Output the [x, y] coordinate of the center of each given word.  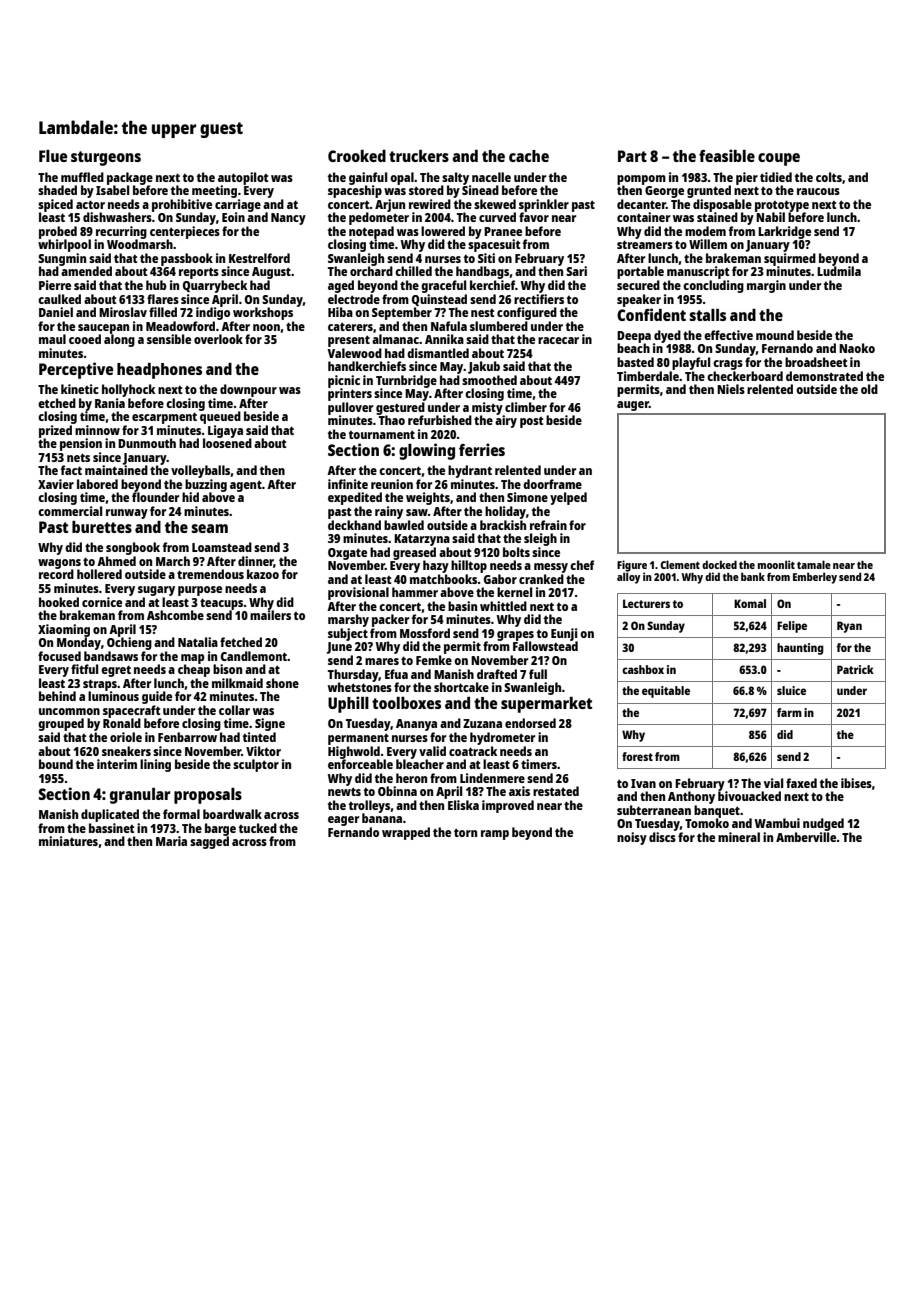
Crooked [357, 156]
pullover [350, 408]
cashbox [643, 669]
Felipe [792, 627]
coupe [779, 159]
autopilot [243, 178]
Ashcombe [175, 615]
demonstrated [824, 376]
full [538, 674]
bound [56, 764]
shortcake [461, 687]
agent [246, 486]
